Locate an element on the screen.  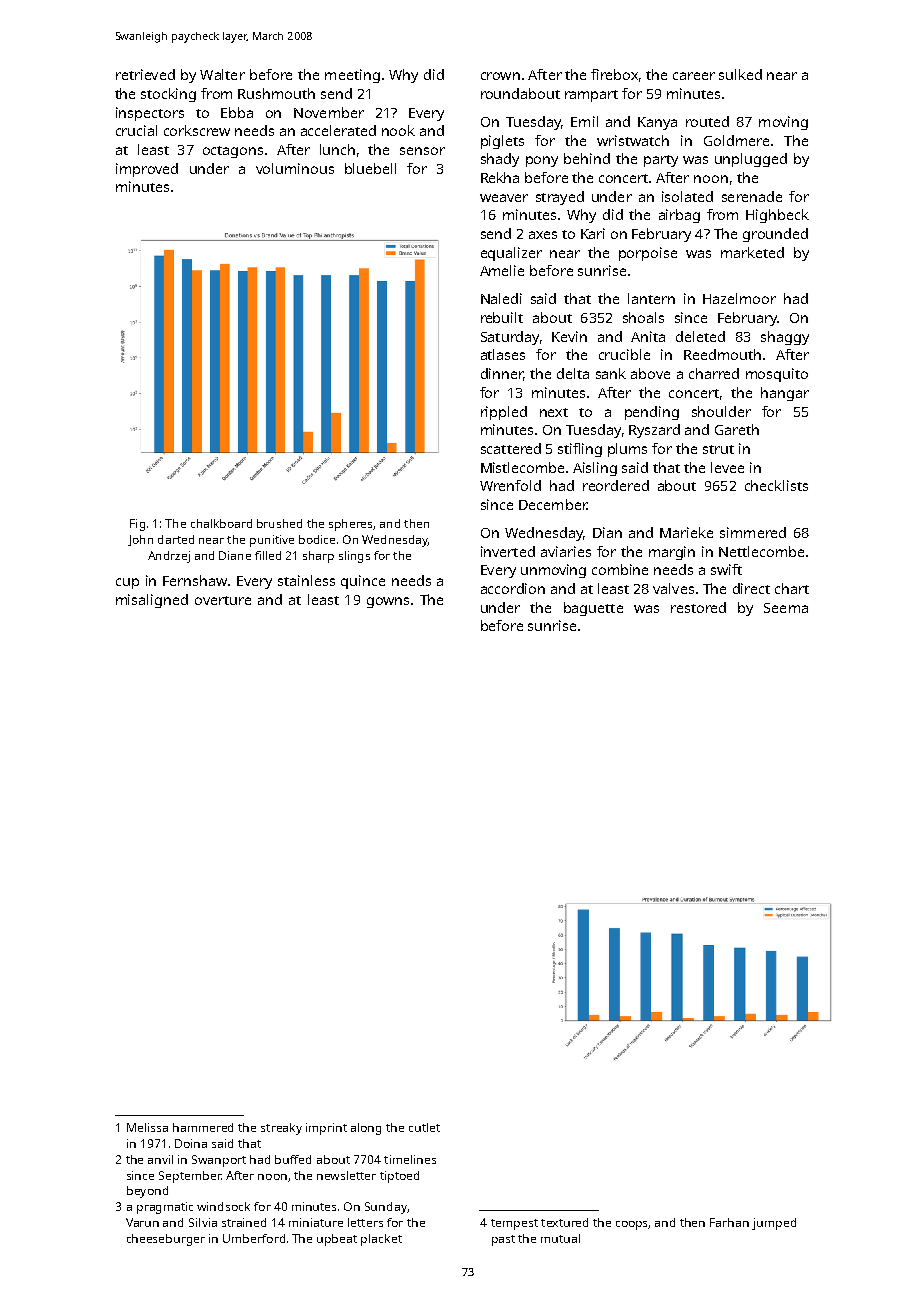
Melissa is located at coordinates (147, 1127).
